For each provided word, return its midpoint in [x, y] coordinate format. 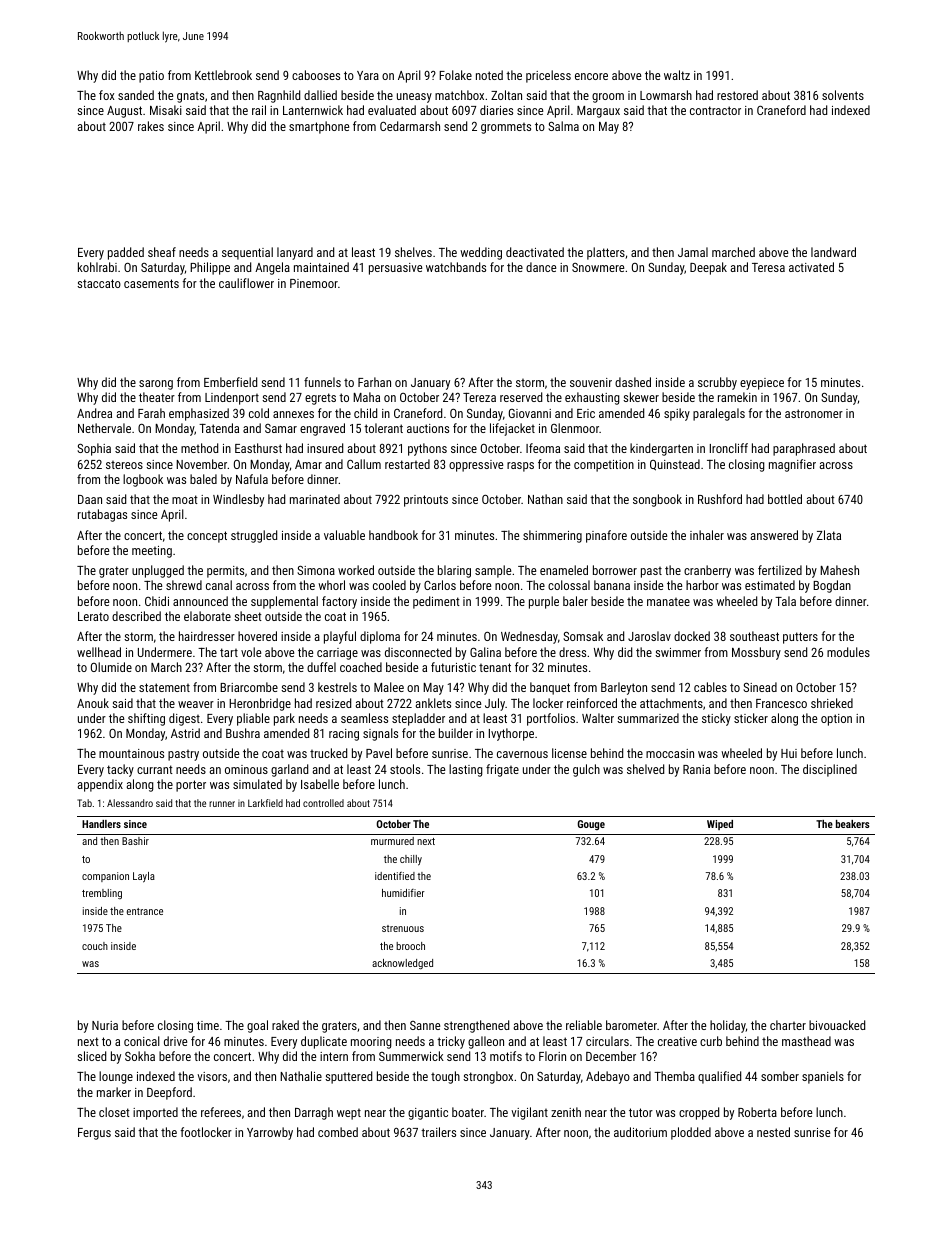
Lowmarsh [666, 95]
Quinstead [675, 465]
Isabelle [320, 784]
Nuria [105, 1025]
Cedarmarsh [410, 126]
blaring [454, 571]
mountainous [131, 753]
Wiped [720, 825]
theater [157, 397]
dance [541, 267]
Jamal [693, 252]
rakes [151, 126]
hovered [257, 636]
